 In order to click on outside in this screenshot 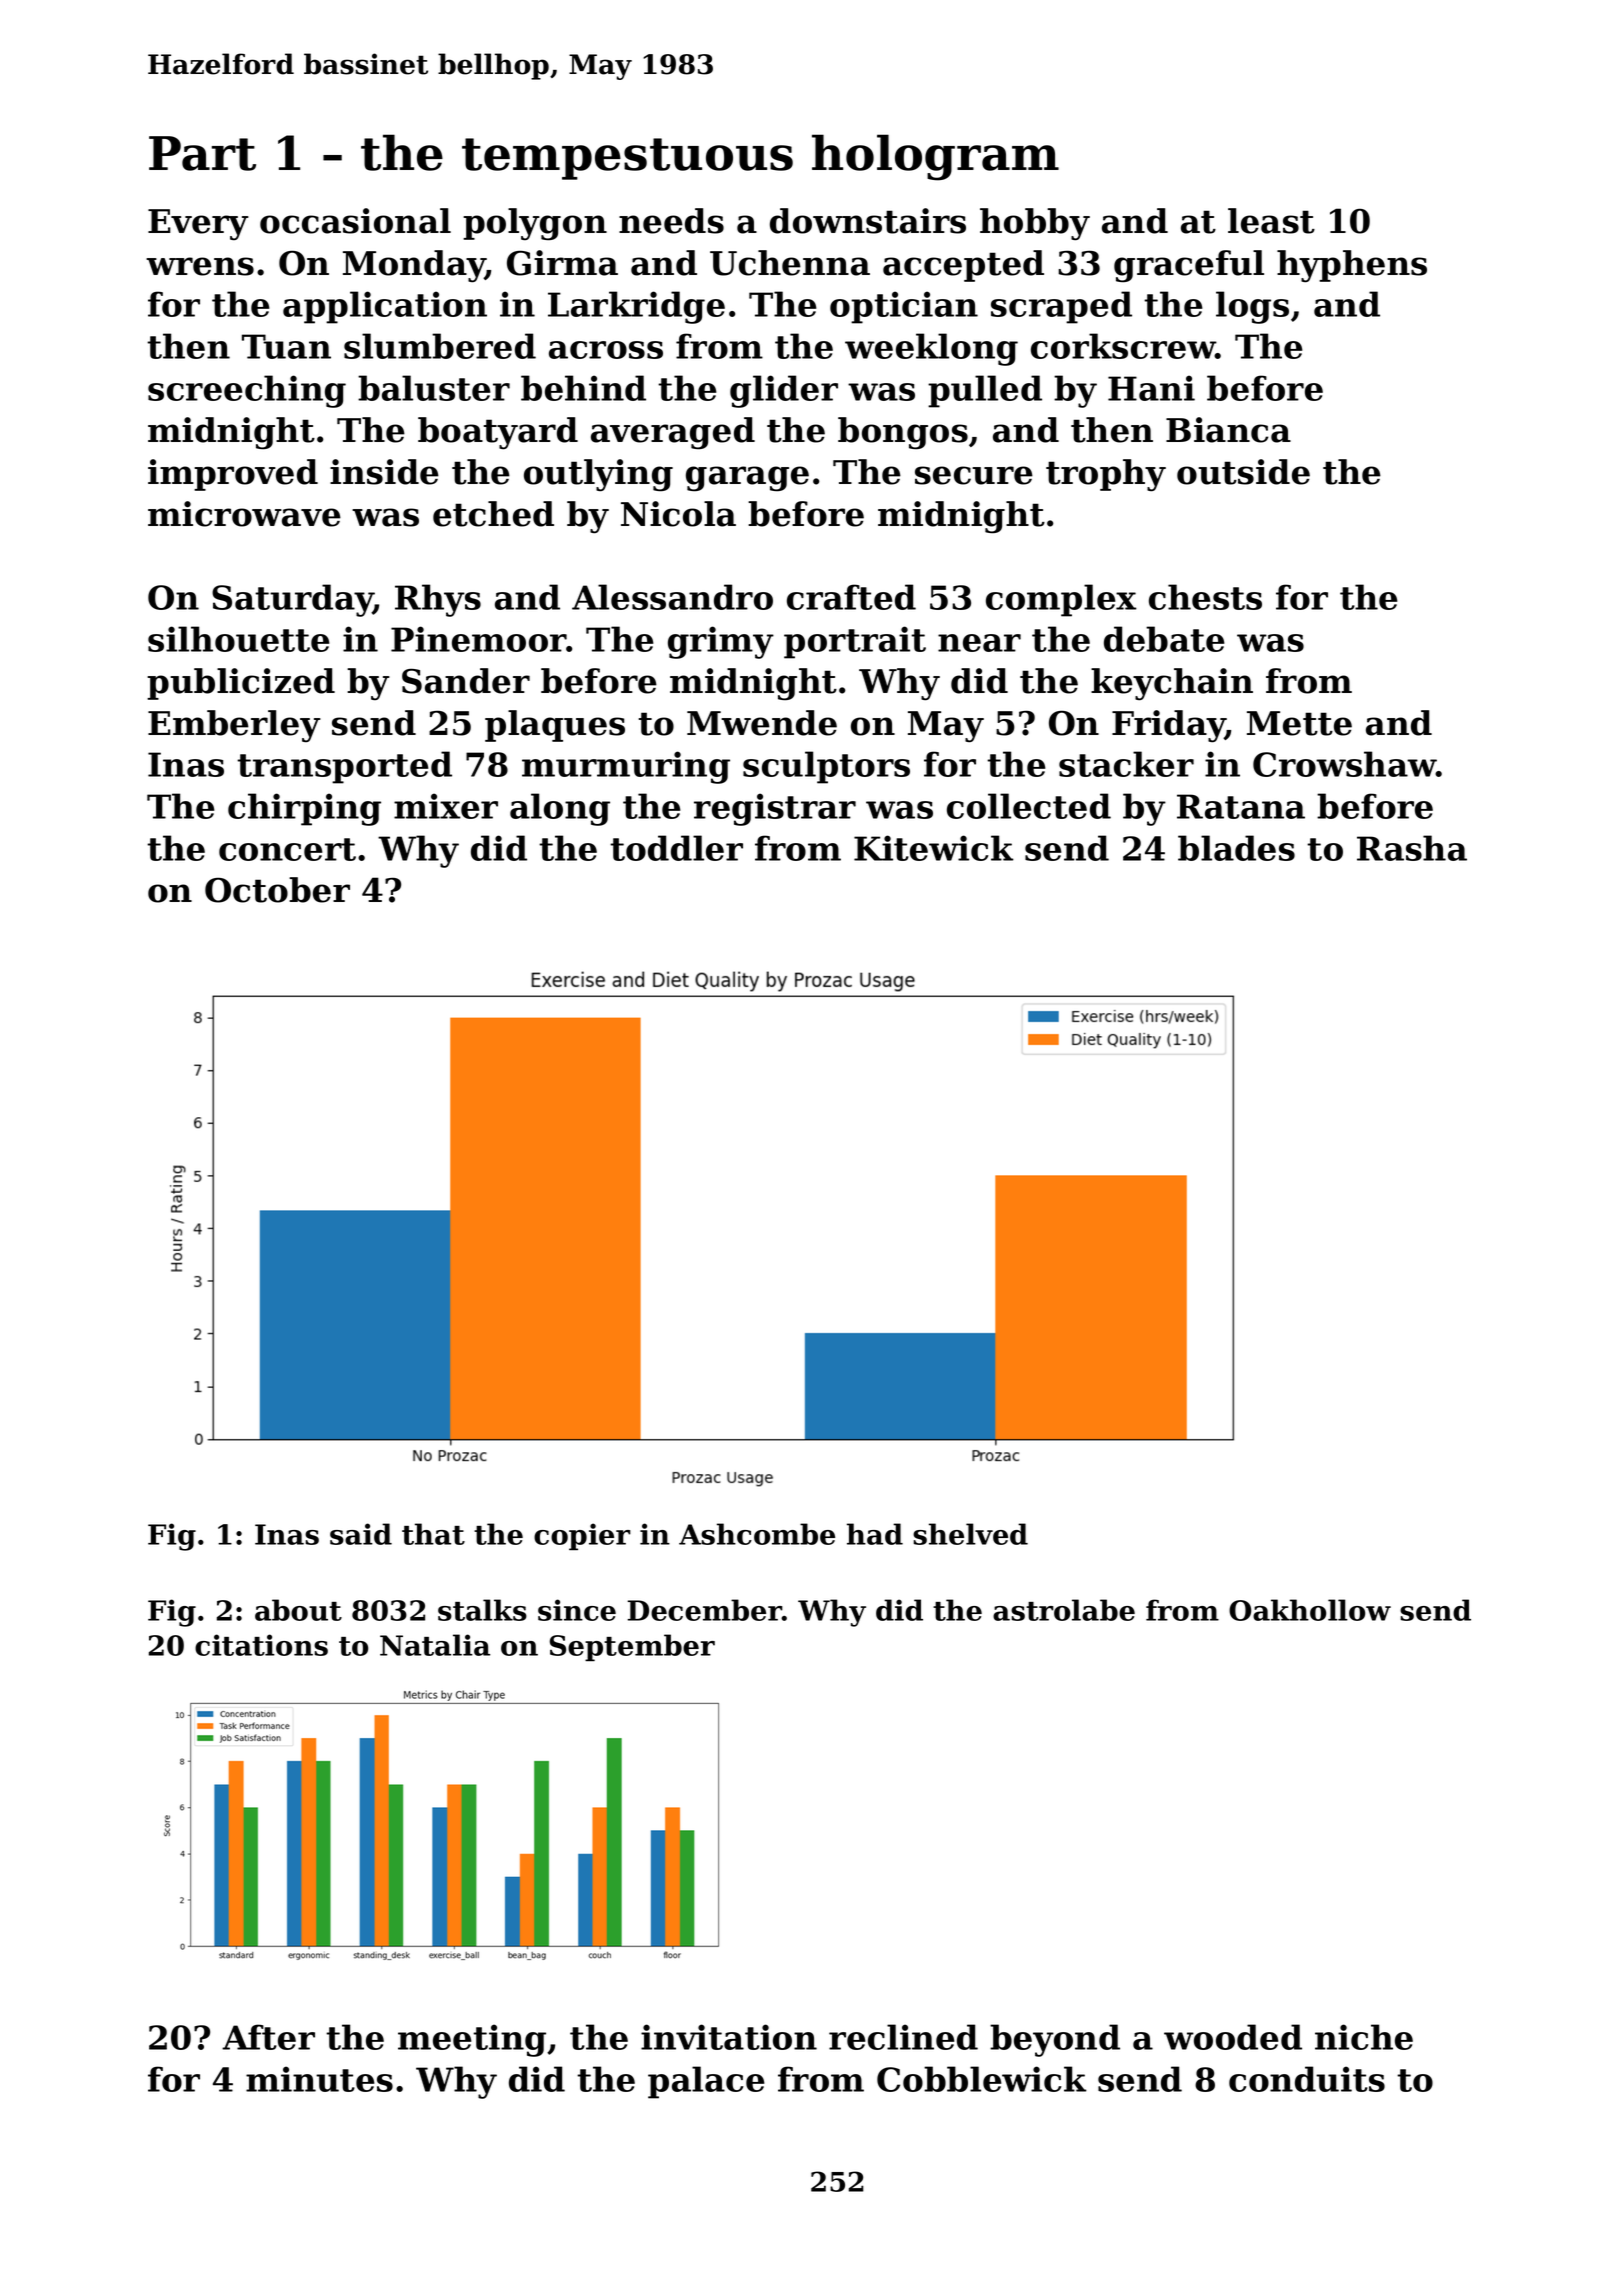, I will do `click(1243, 472)`.
